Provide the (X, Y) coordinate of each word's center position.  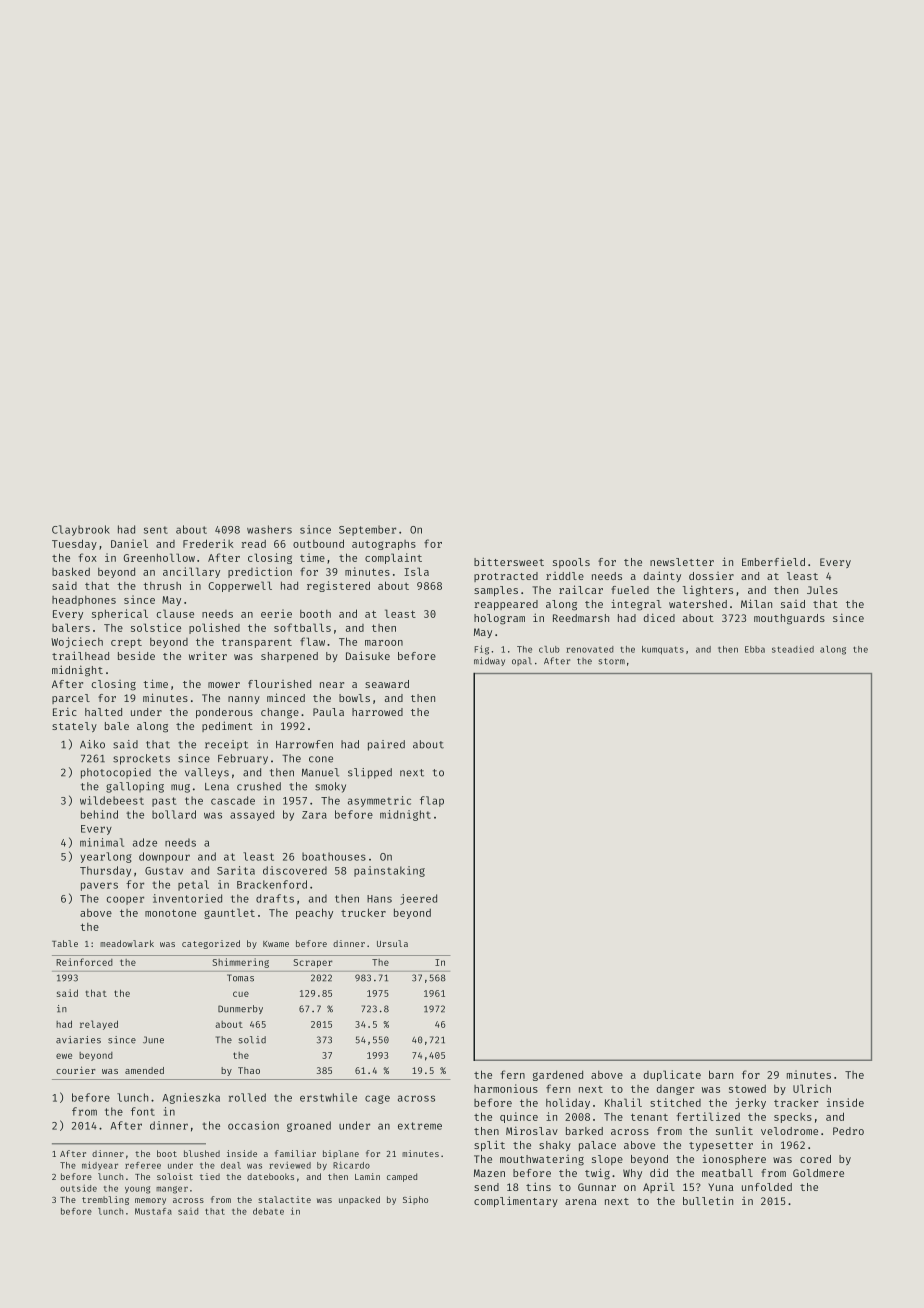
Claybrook (81, 530)
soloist (175, 1176)
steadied (793, 649)
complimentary (516, 1201)
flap (432, 801)
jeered (418, 899)
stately (74, 727)
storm (611, 661)
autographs (384, 545)
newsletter (682, 562)
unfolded (767, 1187)
